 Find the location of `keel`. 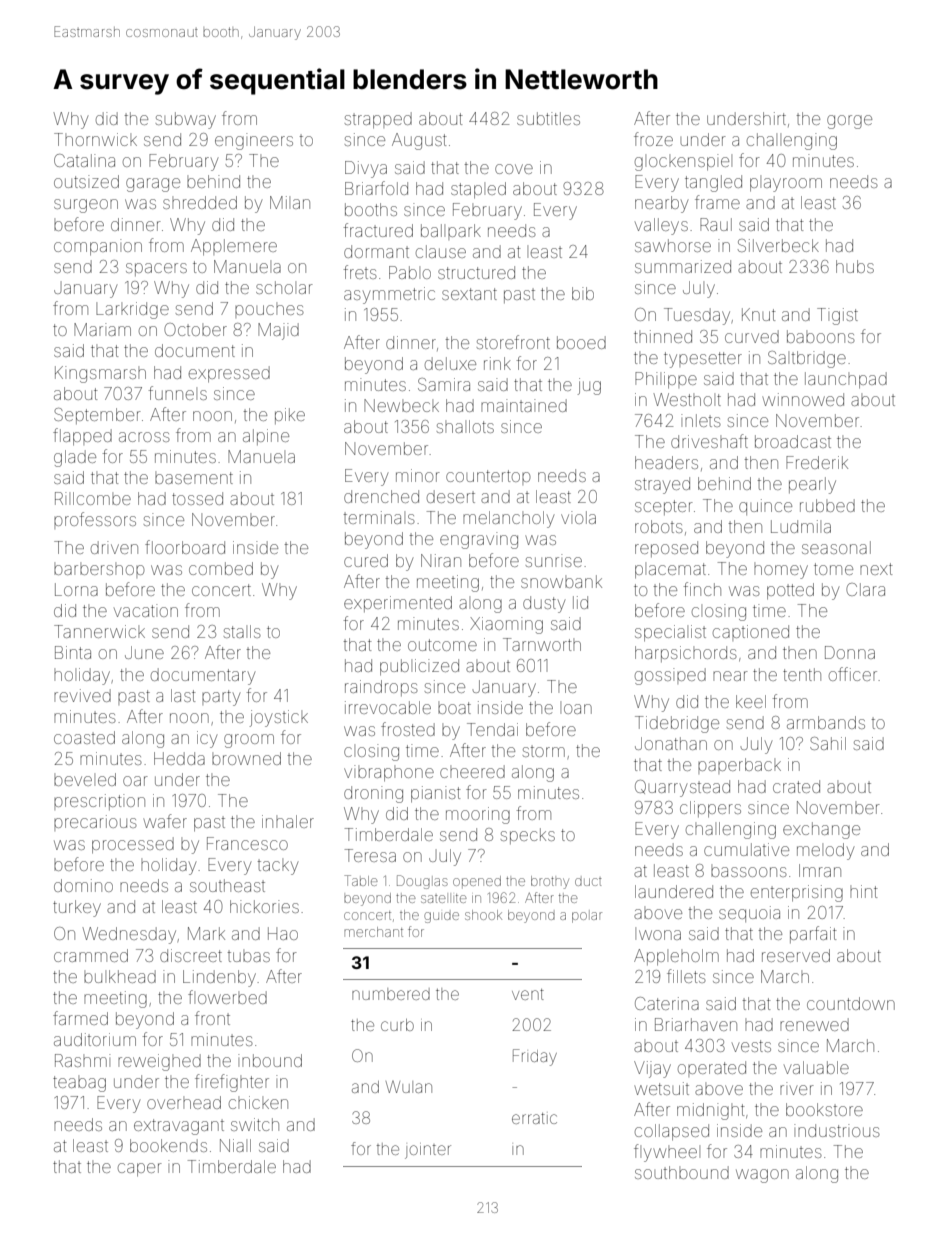

keel is located at coordinates (751, 701).
